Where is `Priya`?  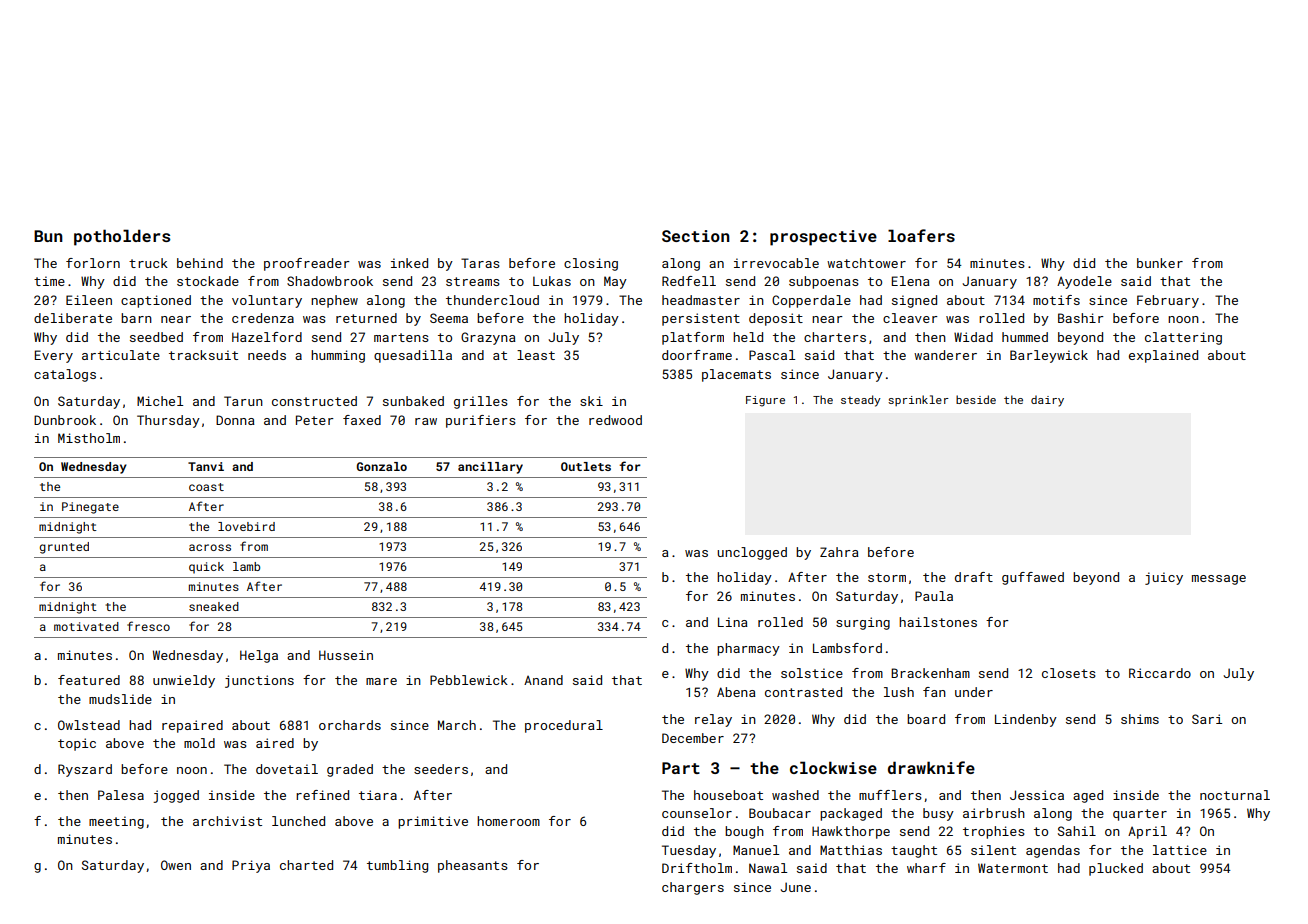 Priya is located at coordinates (251, 866).
